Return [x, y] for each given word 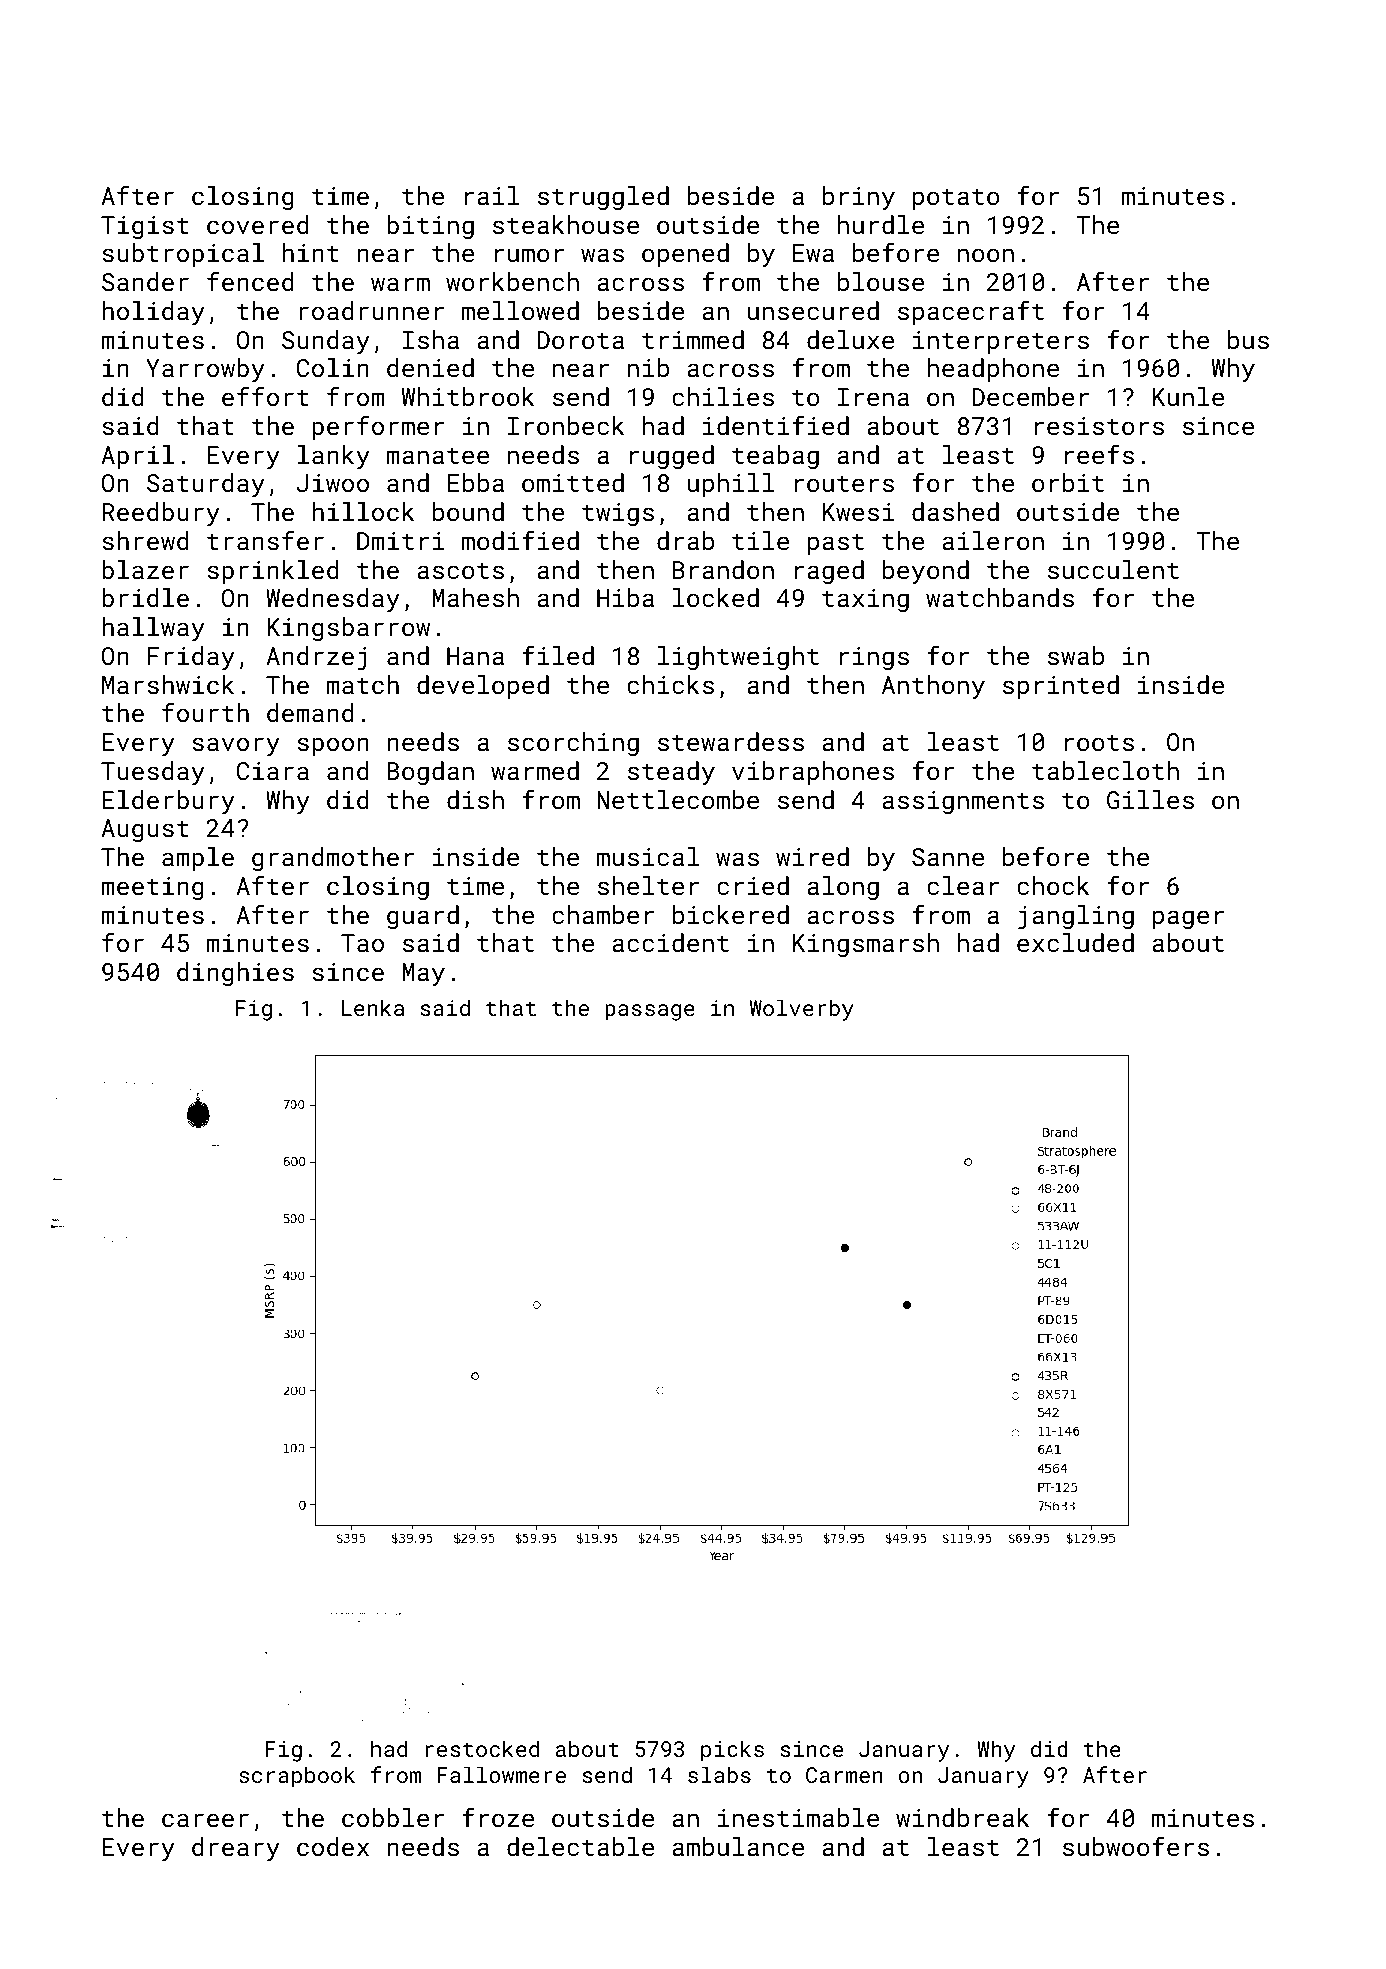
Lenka [373, 1007]
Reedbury [161, 514]
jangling [1076, 917]
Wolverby [802, 1010]
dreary [236, 1849]
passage [650, 1012]
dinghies [235, 974]
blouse [881, 281]
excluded [1075, 942]
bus [1248, 339]
